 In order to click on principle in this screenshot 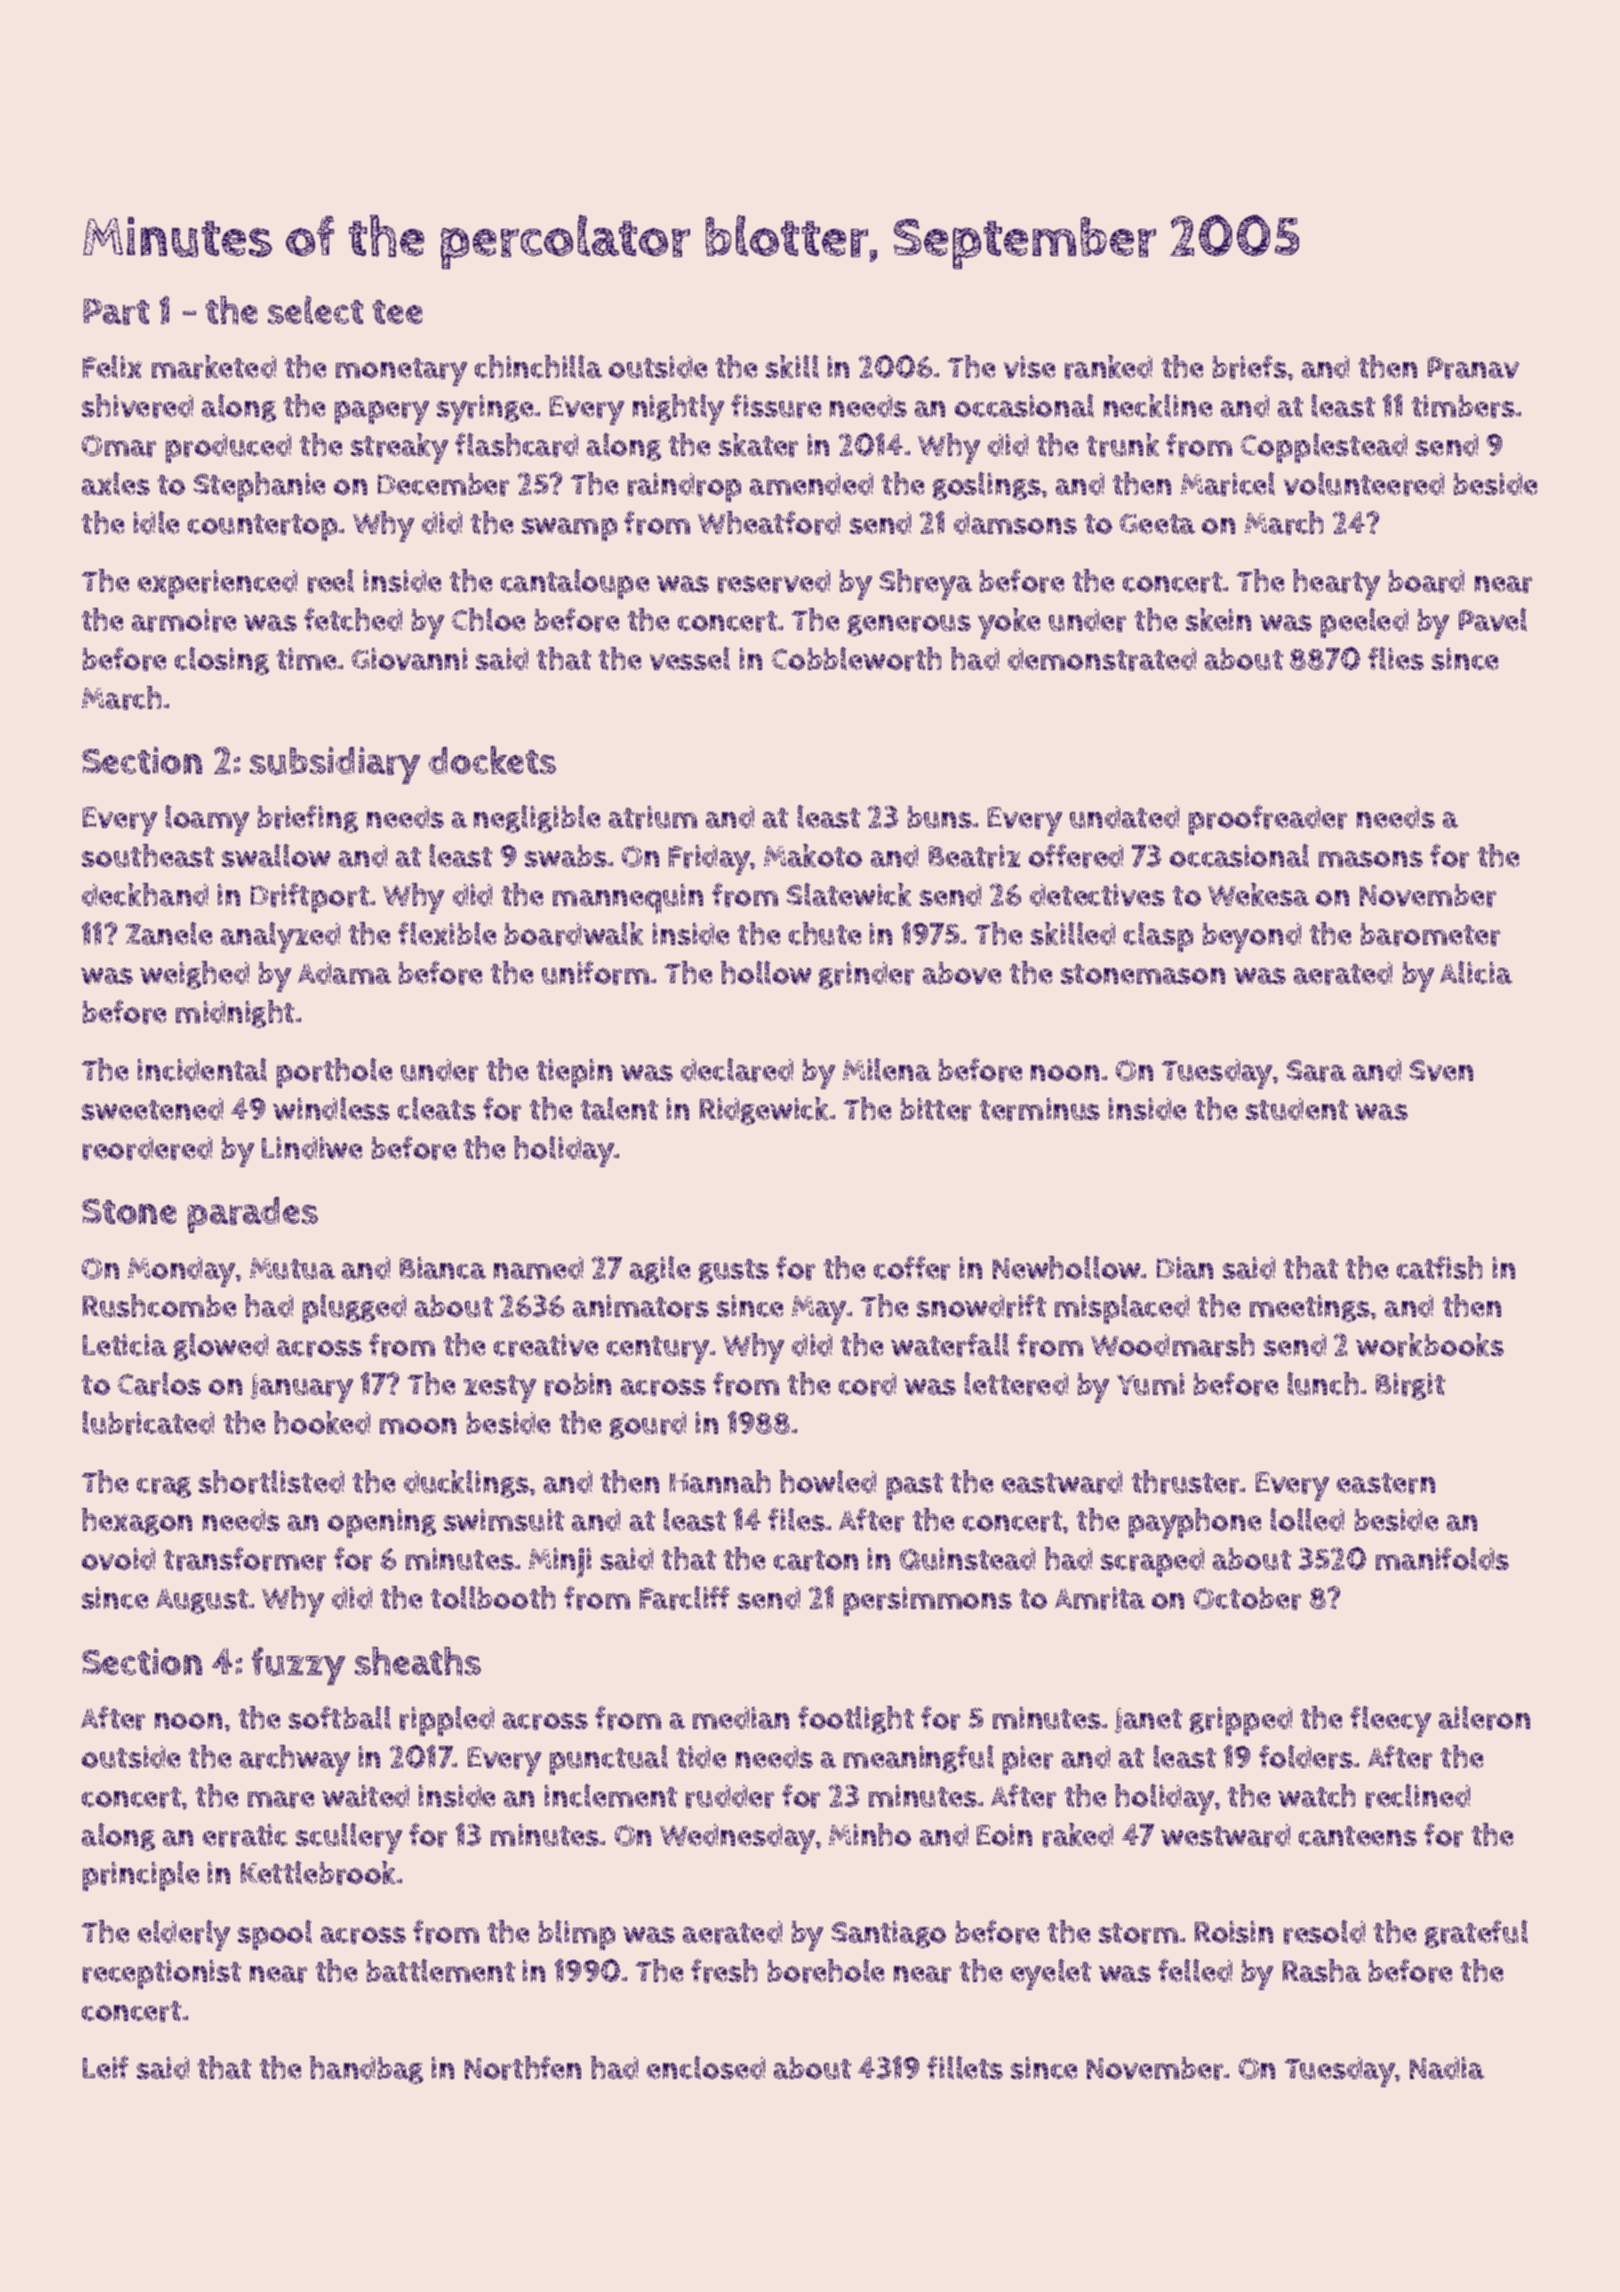, I will do `click(141, 1876)`.
